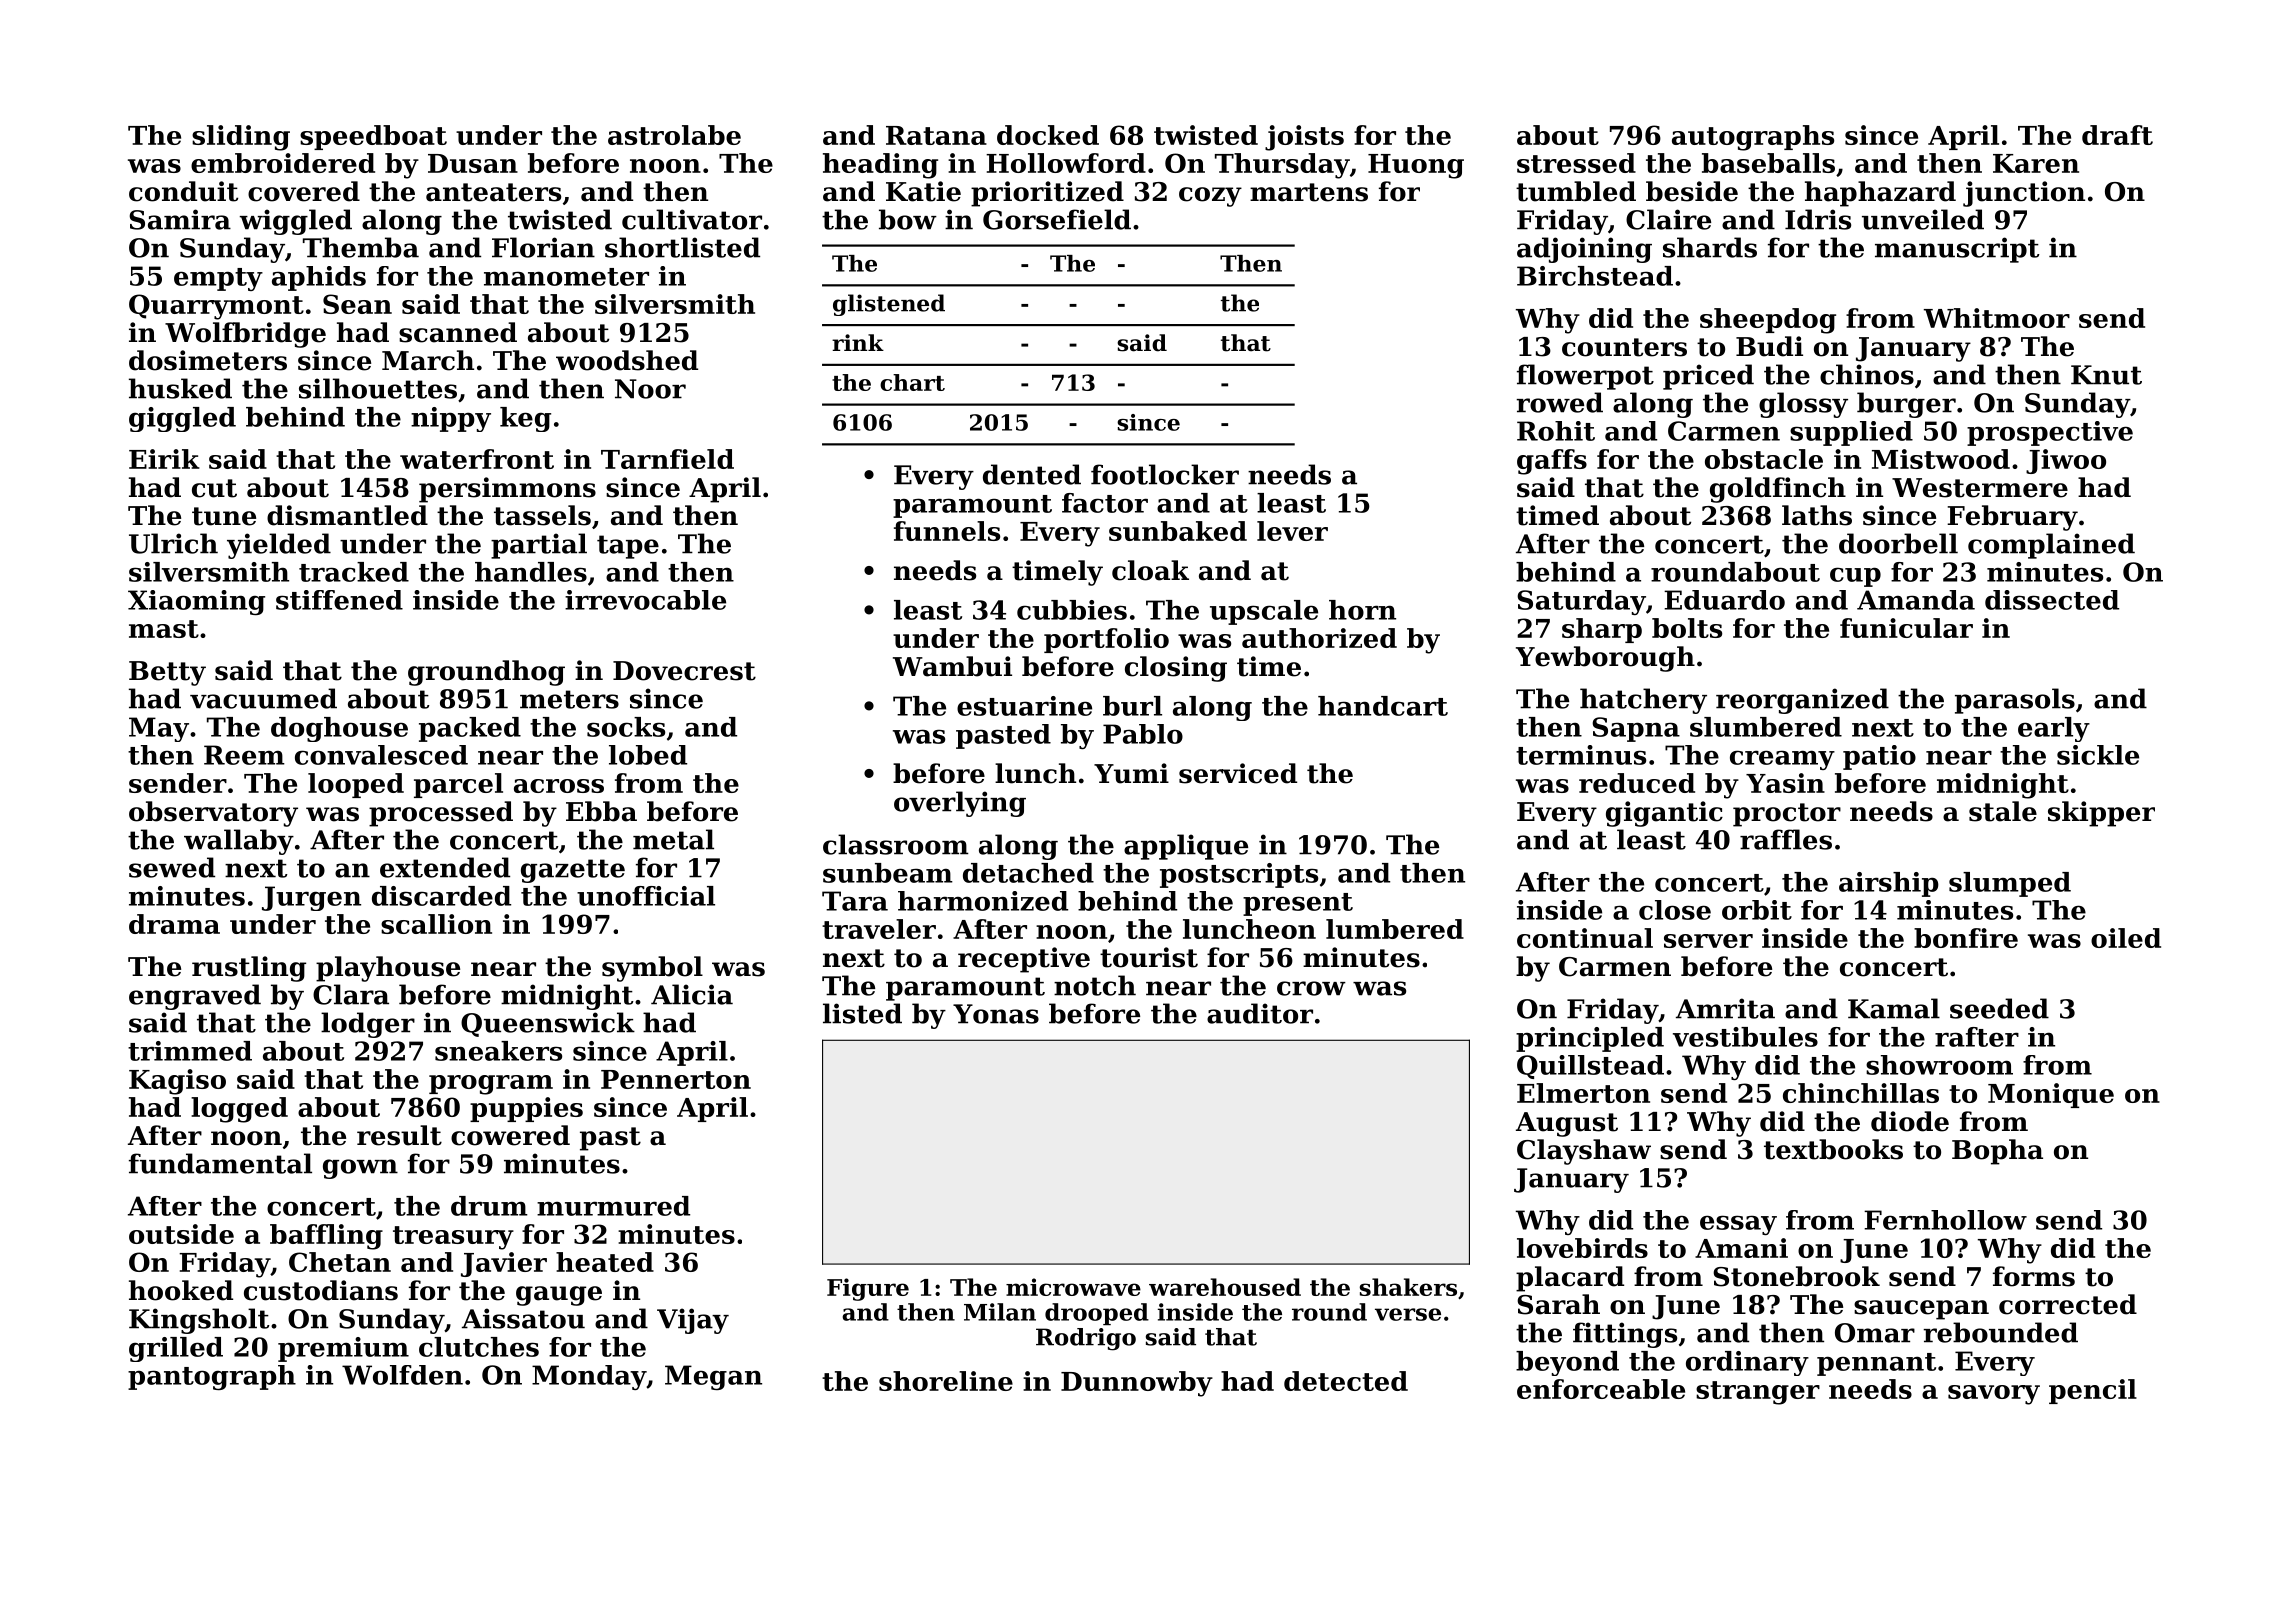 Image resolution: width=2292 pixels, height=1620 pixels. I want to click on skipper, so click(2101, 814).
